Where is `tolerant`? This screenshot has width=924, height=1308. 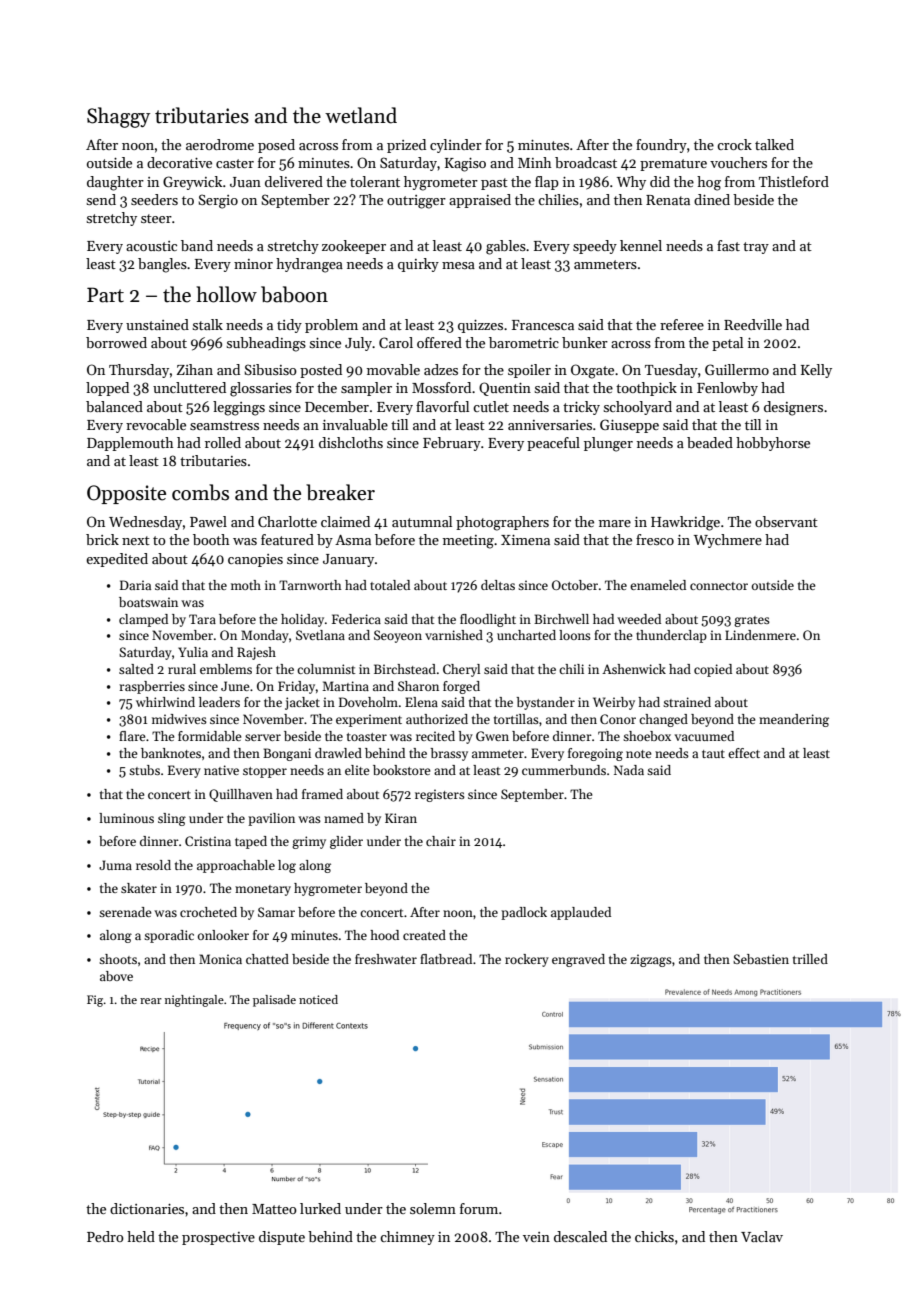
tolerant is located at coordinates (375, 181).
